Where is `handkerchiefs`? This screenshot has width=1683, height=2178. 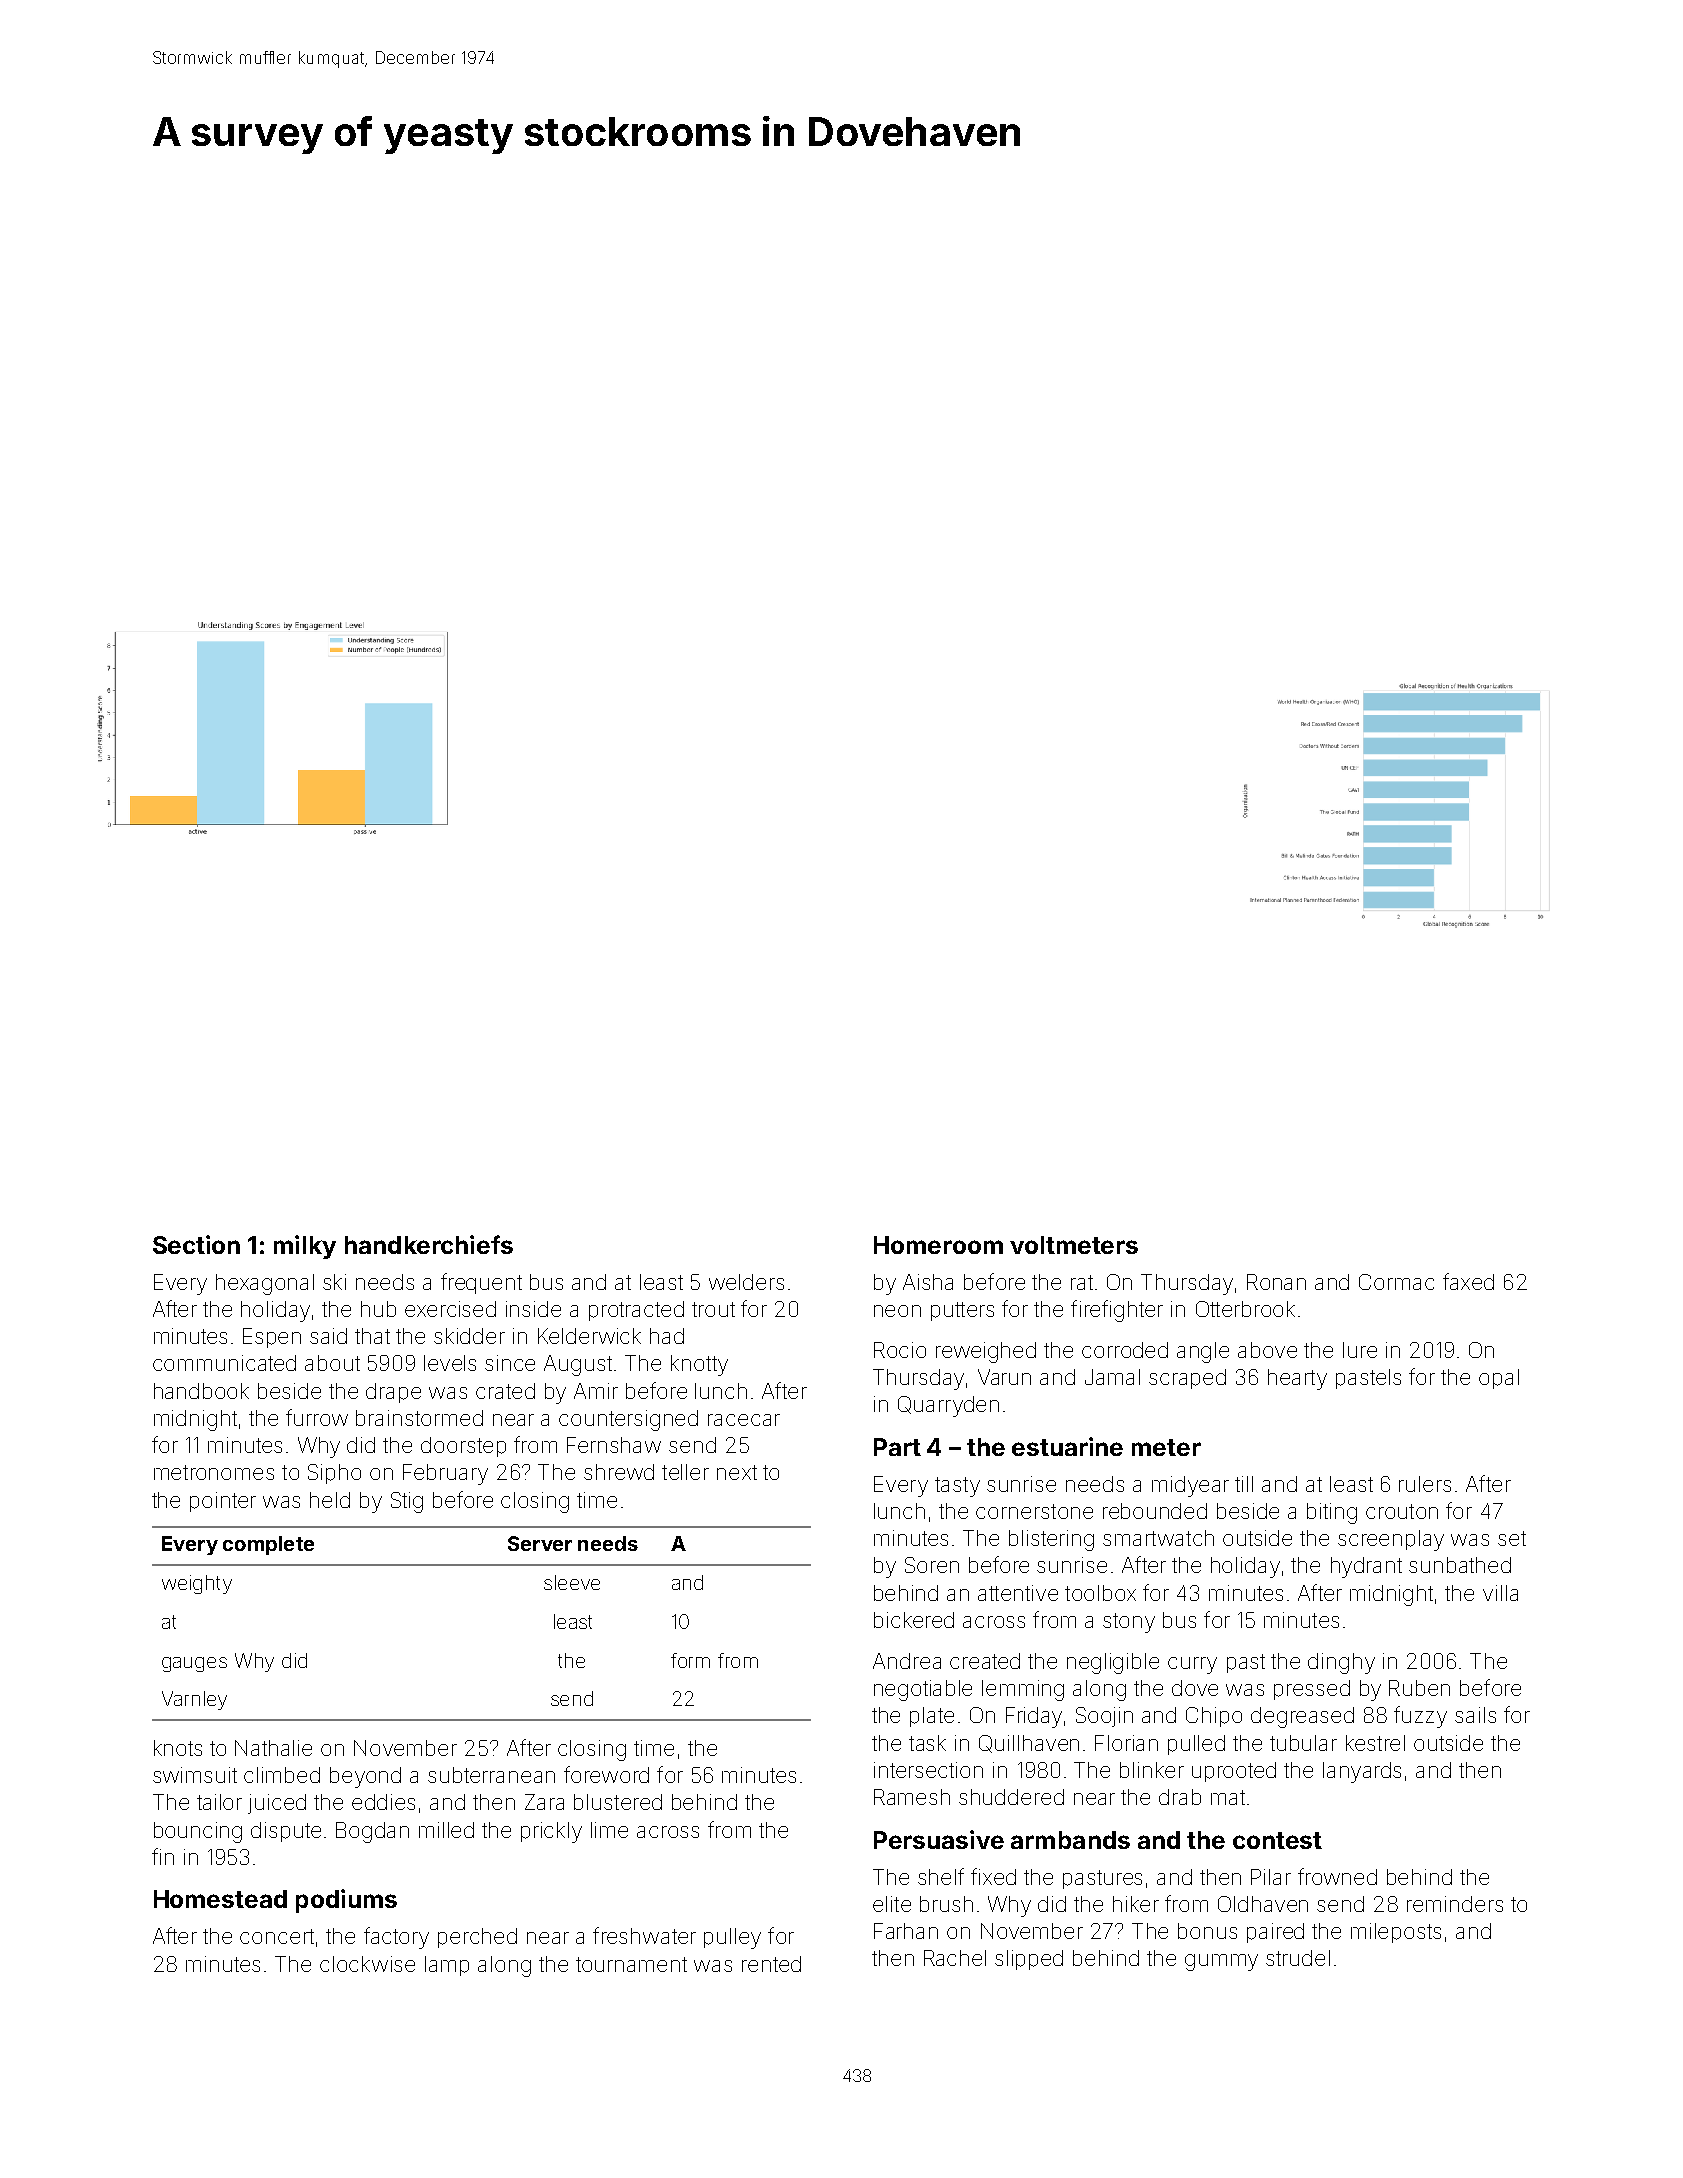 handkerchiefs is located at coordinates (429, 1244).
